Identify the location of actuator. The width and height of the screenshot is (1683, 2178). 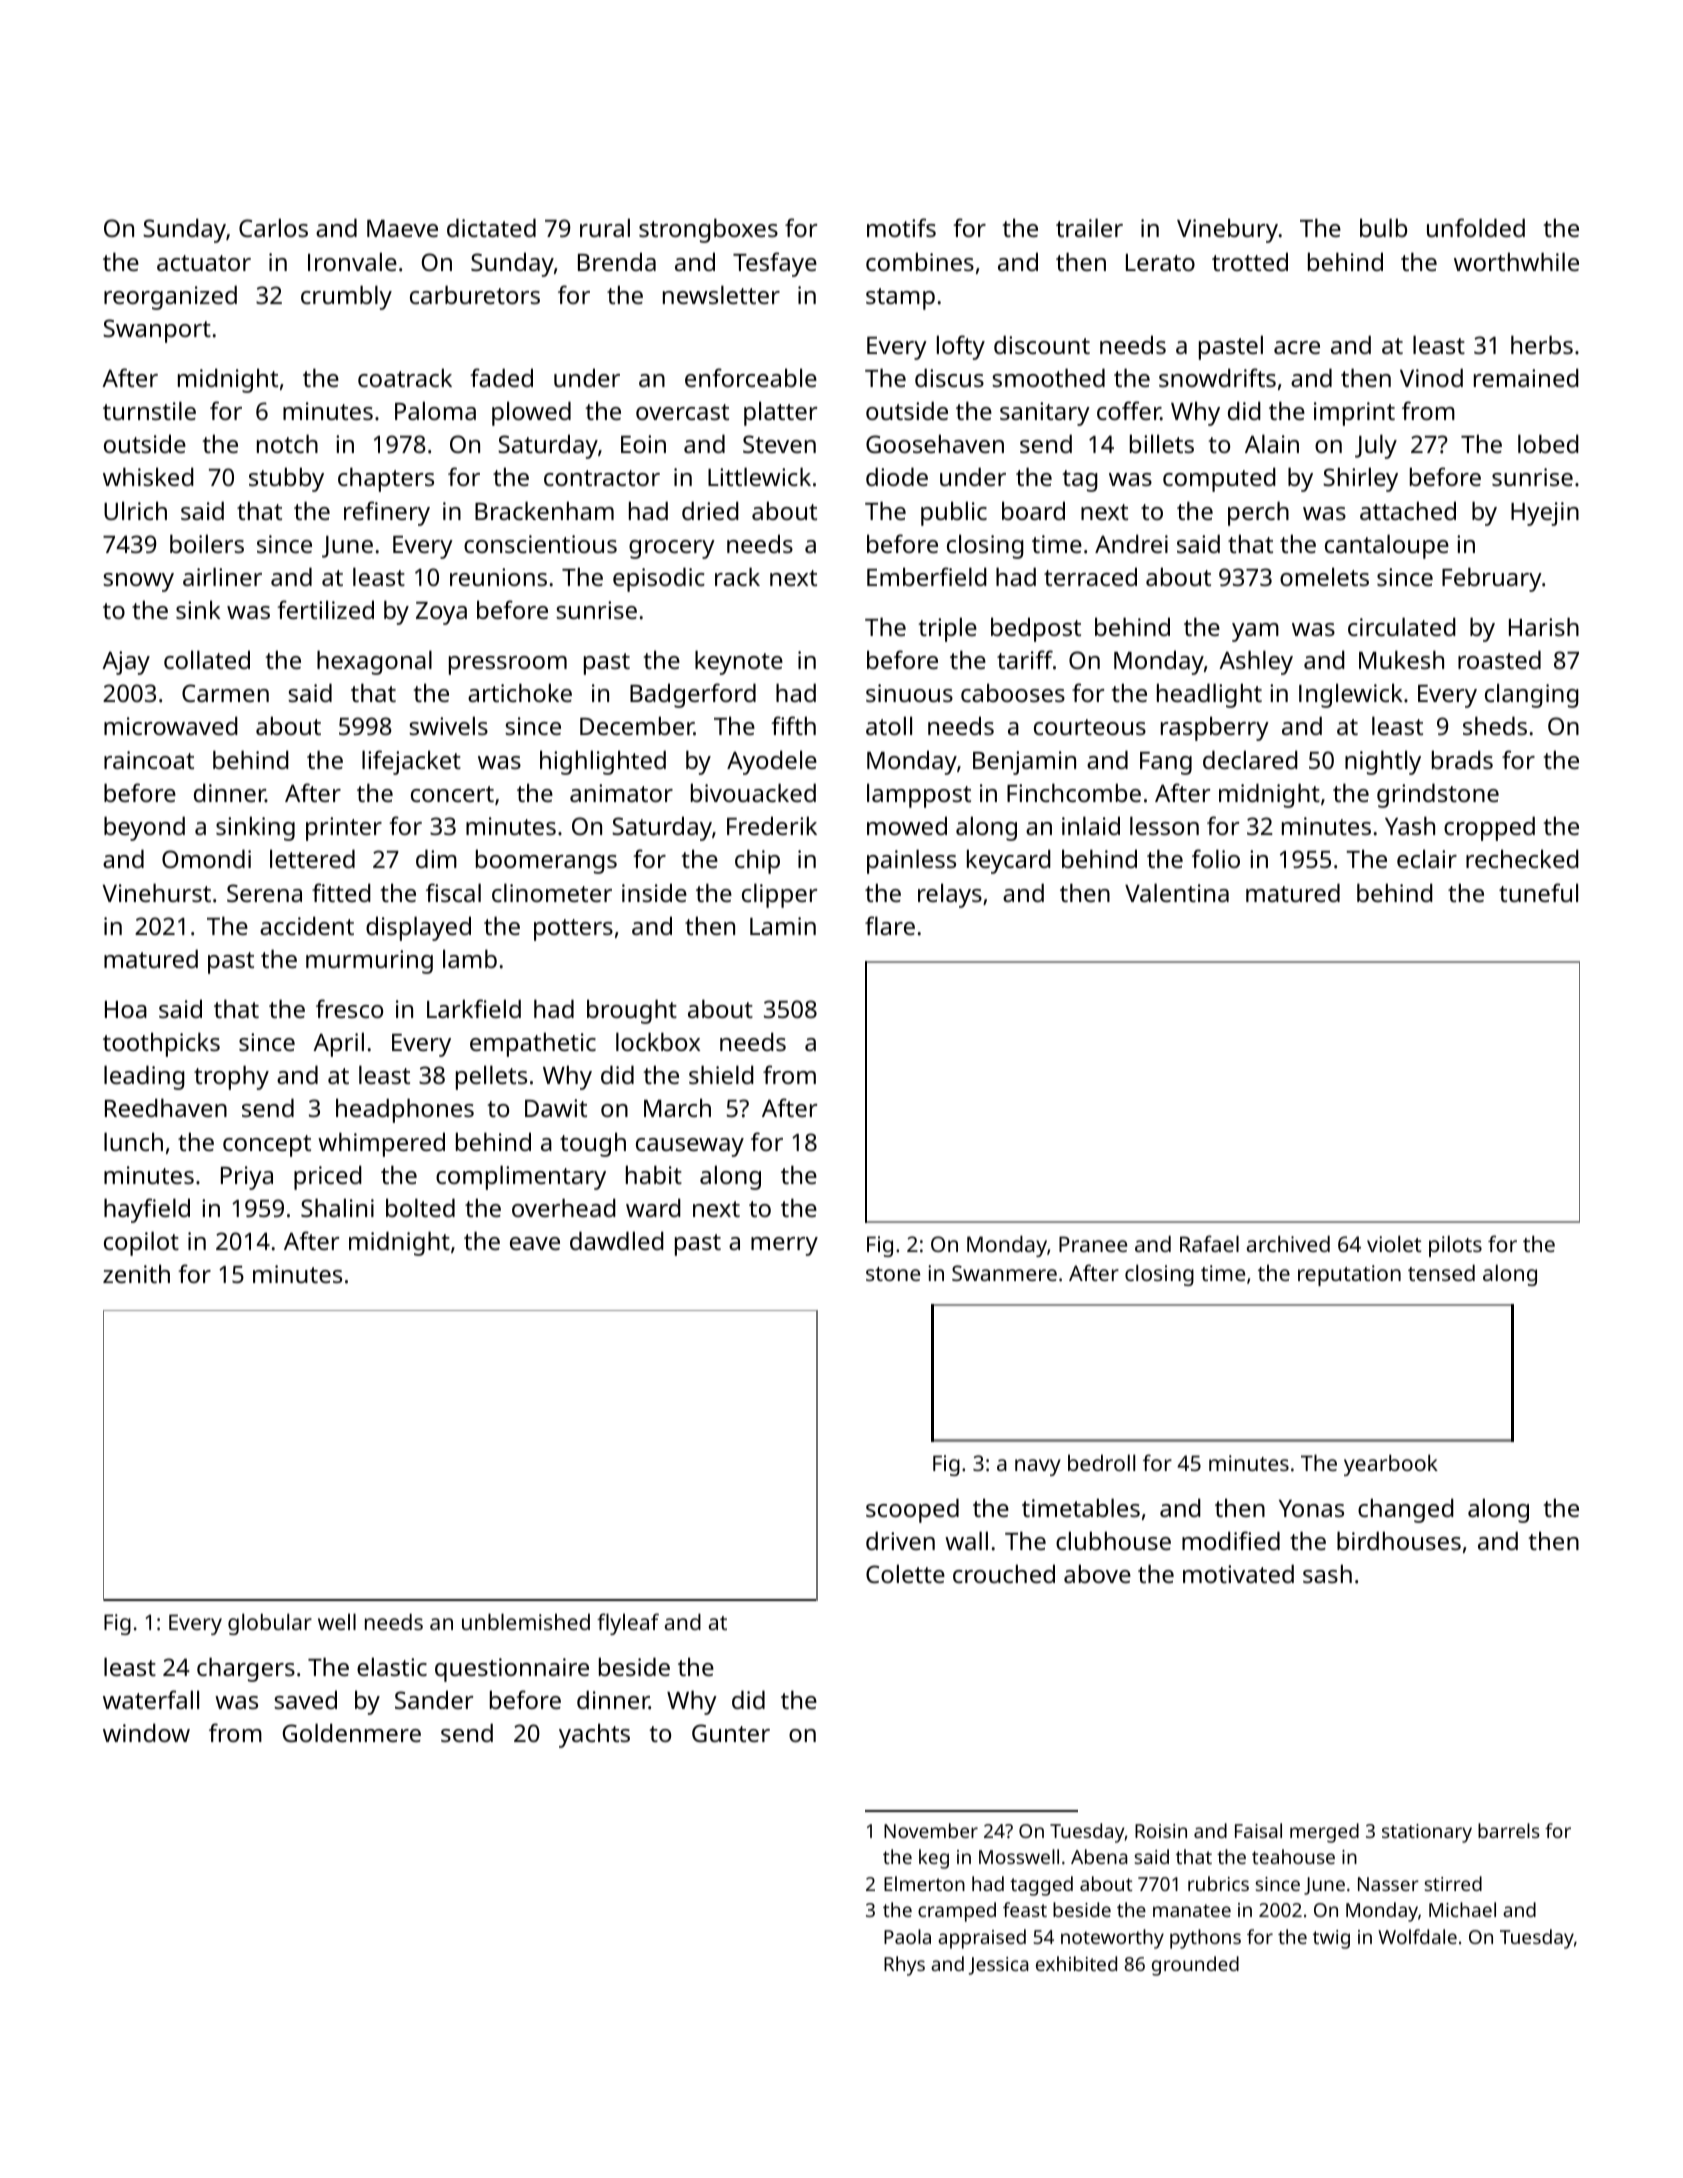
(204, 263).
